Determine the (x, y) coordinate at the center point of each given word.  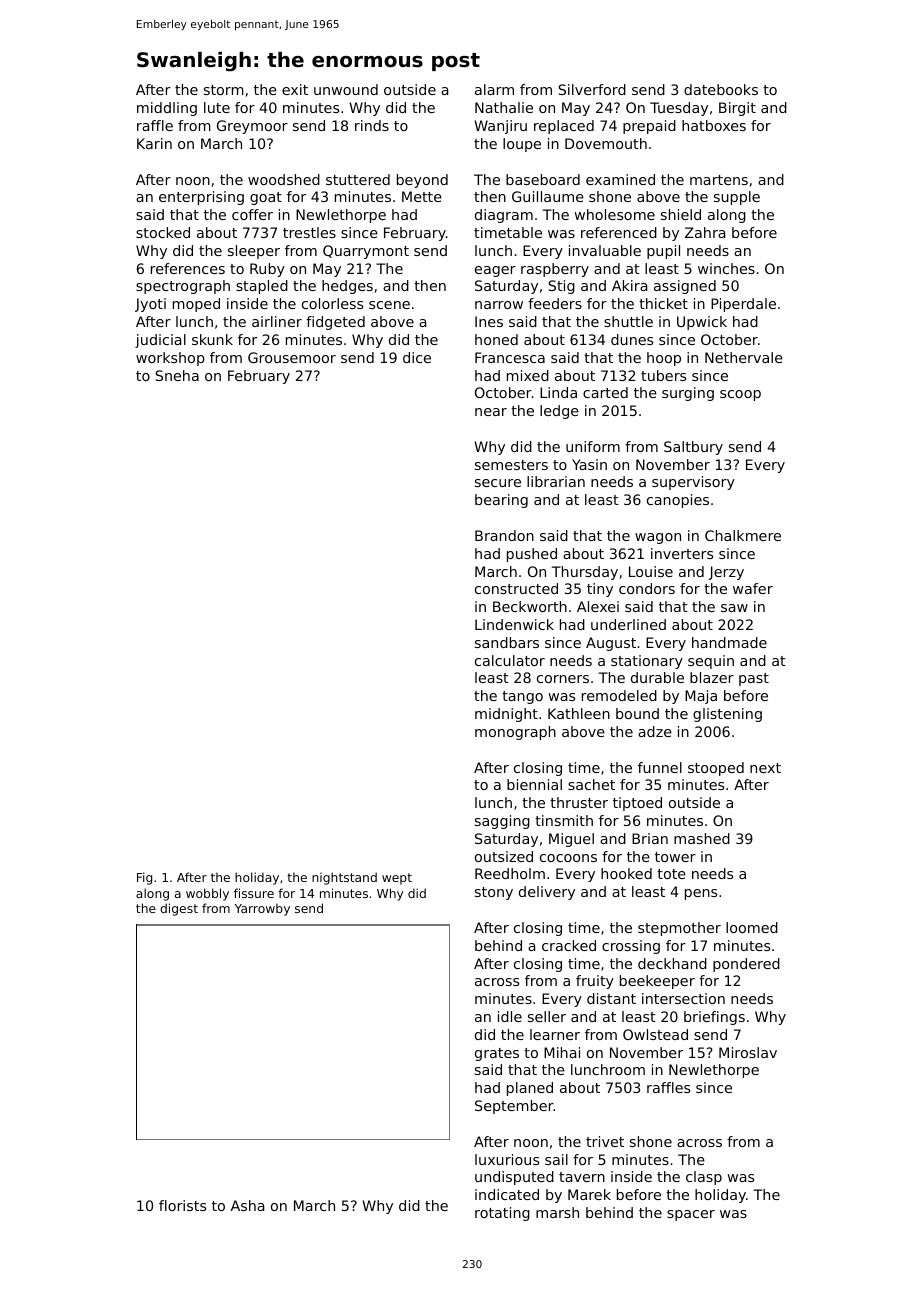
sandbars (507, 642)
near (491, 412)
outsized (504, 856)
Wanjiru (500, 127)
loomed (752, 927)
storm (224, 90)
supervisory (693, 483)
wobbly (207, 894)
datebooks (721, 89)
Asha (248, 1205)
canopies (678, 501)
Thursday (585, 573)
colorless (332, 303)
